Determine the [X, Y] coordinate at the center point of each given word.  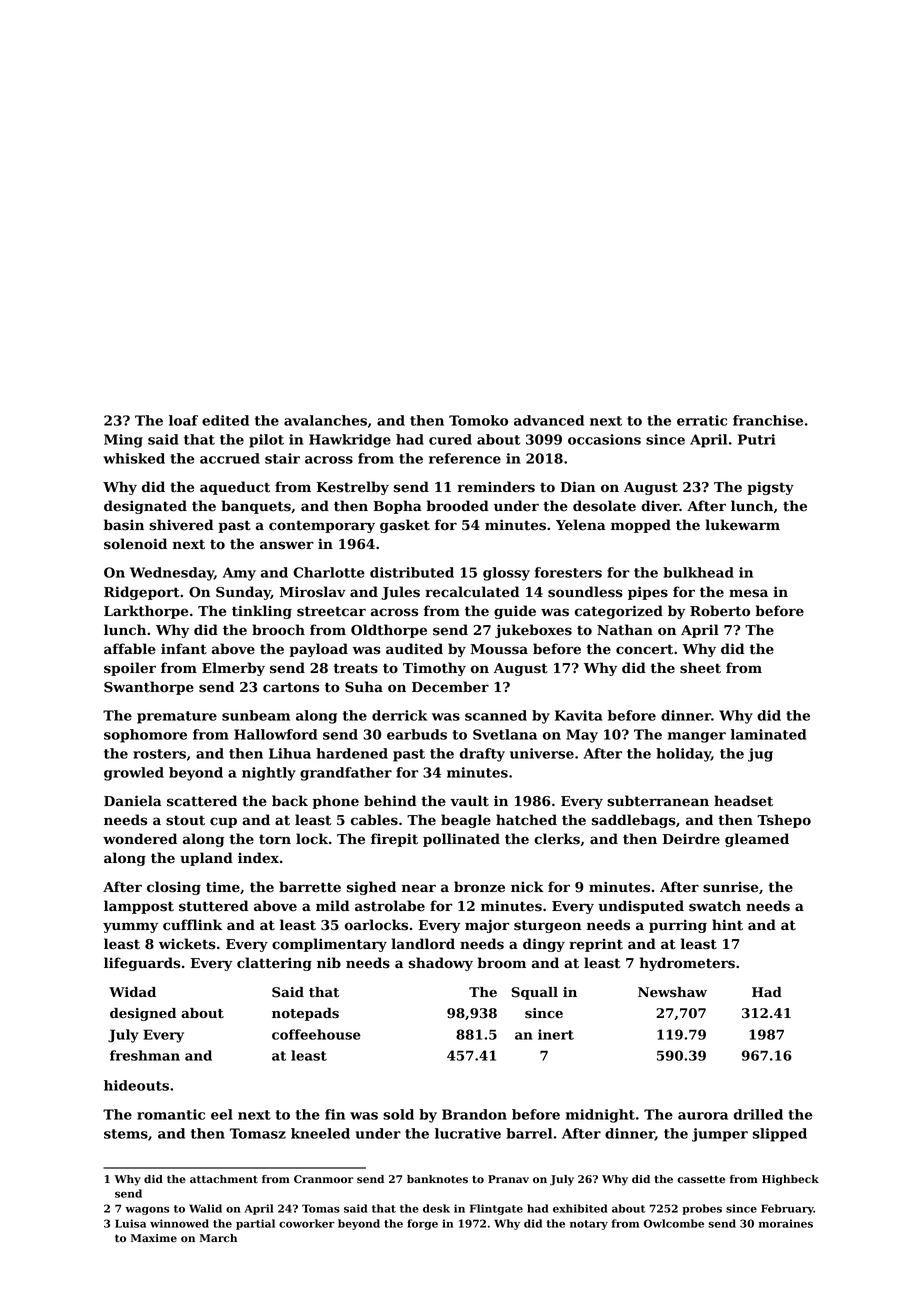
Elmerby [233, 669]
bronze [479, 887]
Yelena [581, 525]
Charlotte [329, 572]
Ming [123, 441]
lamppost [139, 907]
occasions [604, 439]
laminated [768, 734]
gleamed [757, 840]
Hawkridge [350, 441]
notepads [305, 1014]
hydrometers [687, 964]
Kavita [579, 715]
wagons [147, 1210]
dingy [544, 945]
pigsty [770, 488]
